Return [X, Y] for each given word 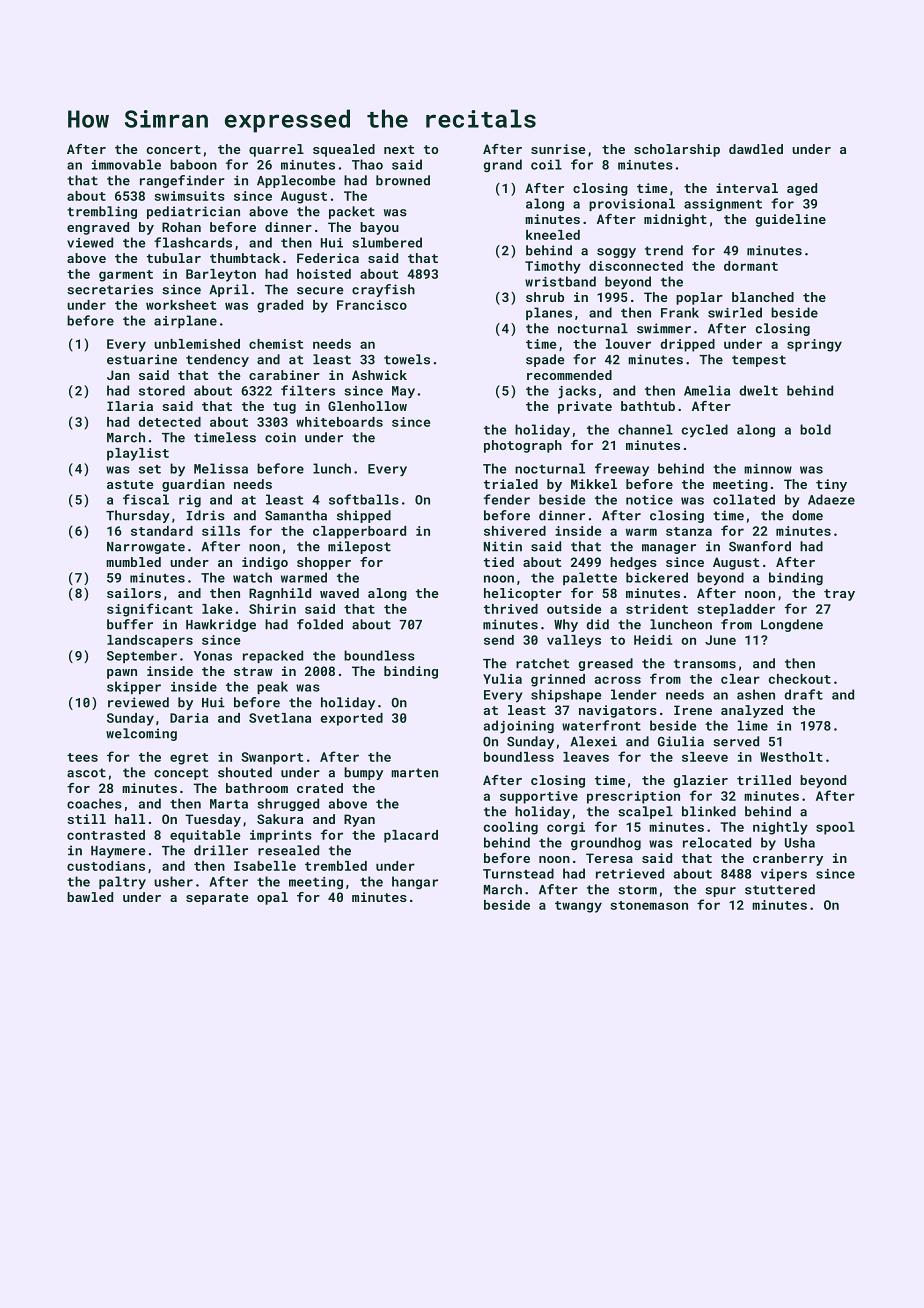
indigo [265, 563]
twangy [578, 907]
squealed [344, 150]
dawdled [756, 149]
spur [720, 892]
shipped [364, 516]
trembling [102, 212]
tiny [831, 485]
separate [217, 899]
